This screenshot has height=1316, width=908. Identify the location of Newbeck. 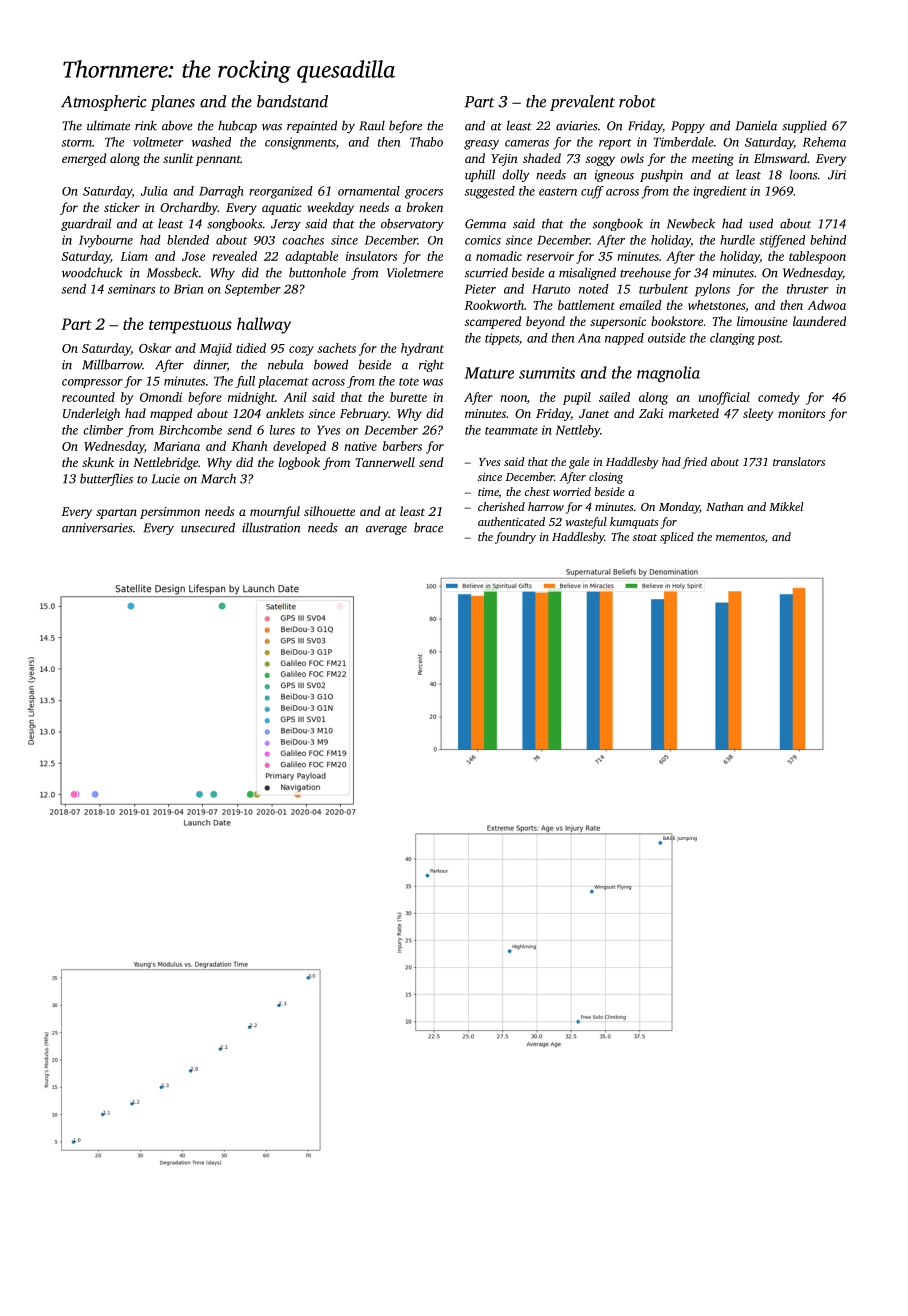
(691, 223).
